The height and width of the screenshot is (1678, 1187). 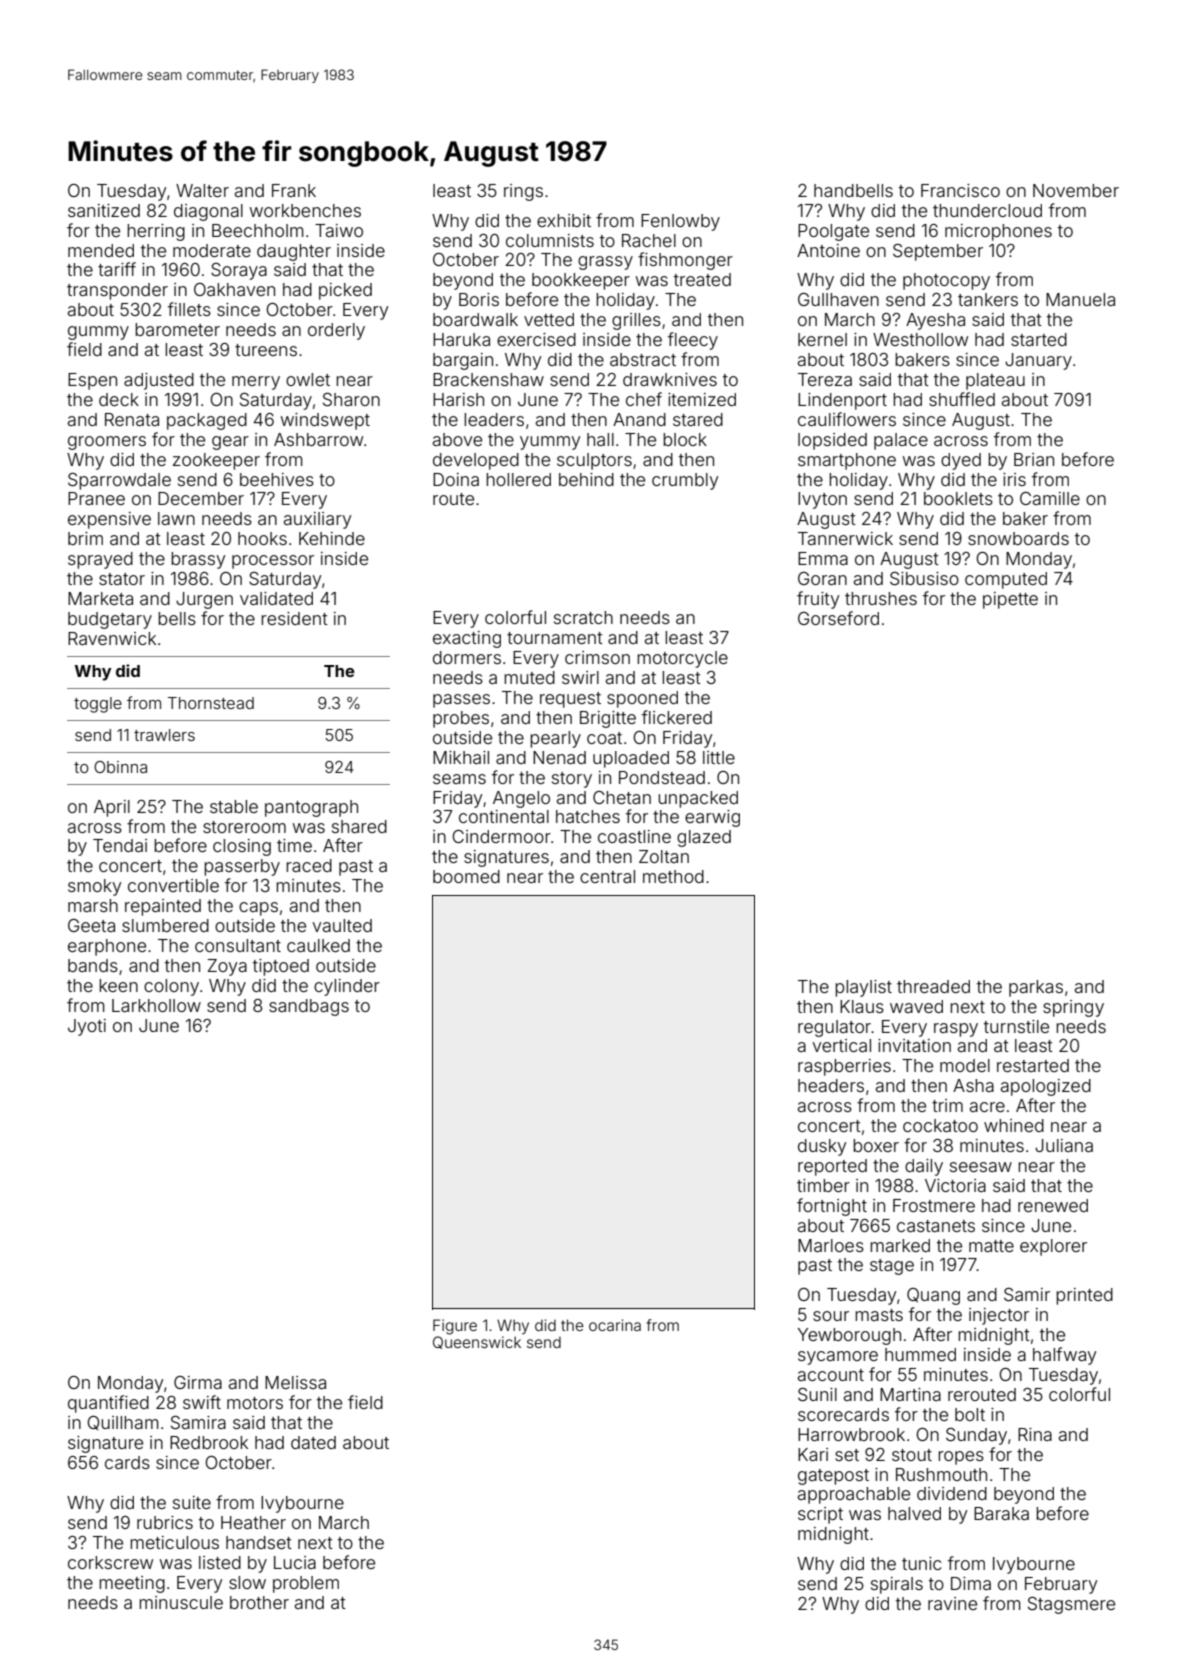 What do you see at coordinates (940, 1125) in the screenshot?
I see `cockatoo` at bounding box center [940, 1125].
